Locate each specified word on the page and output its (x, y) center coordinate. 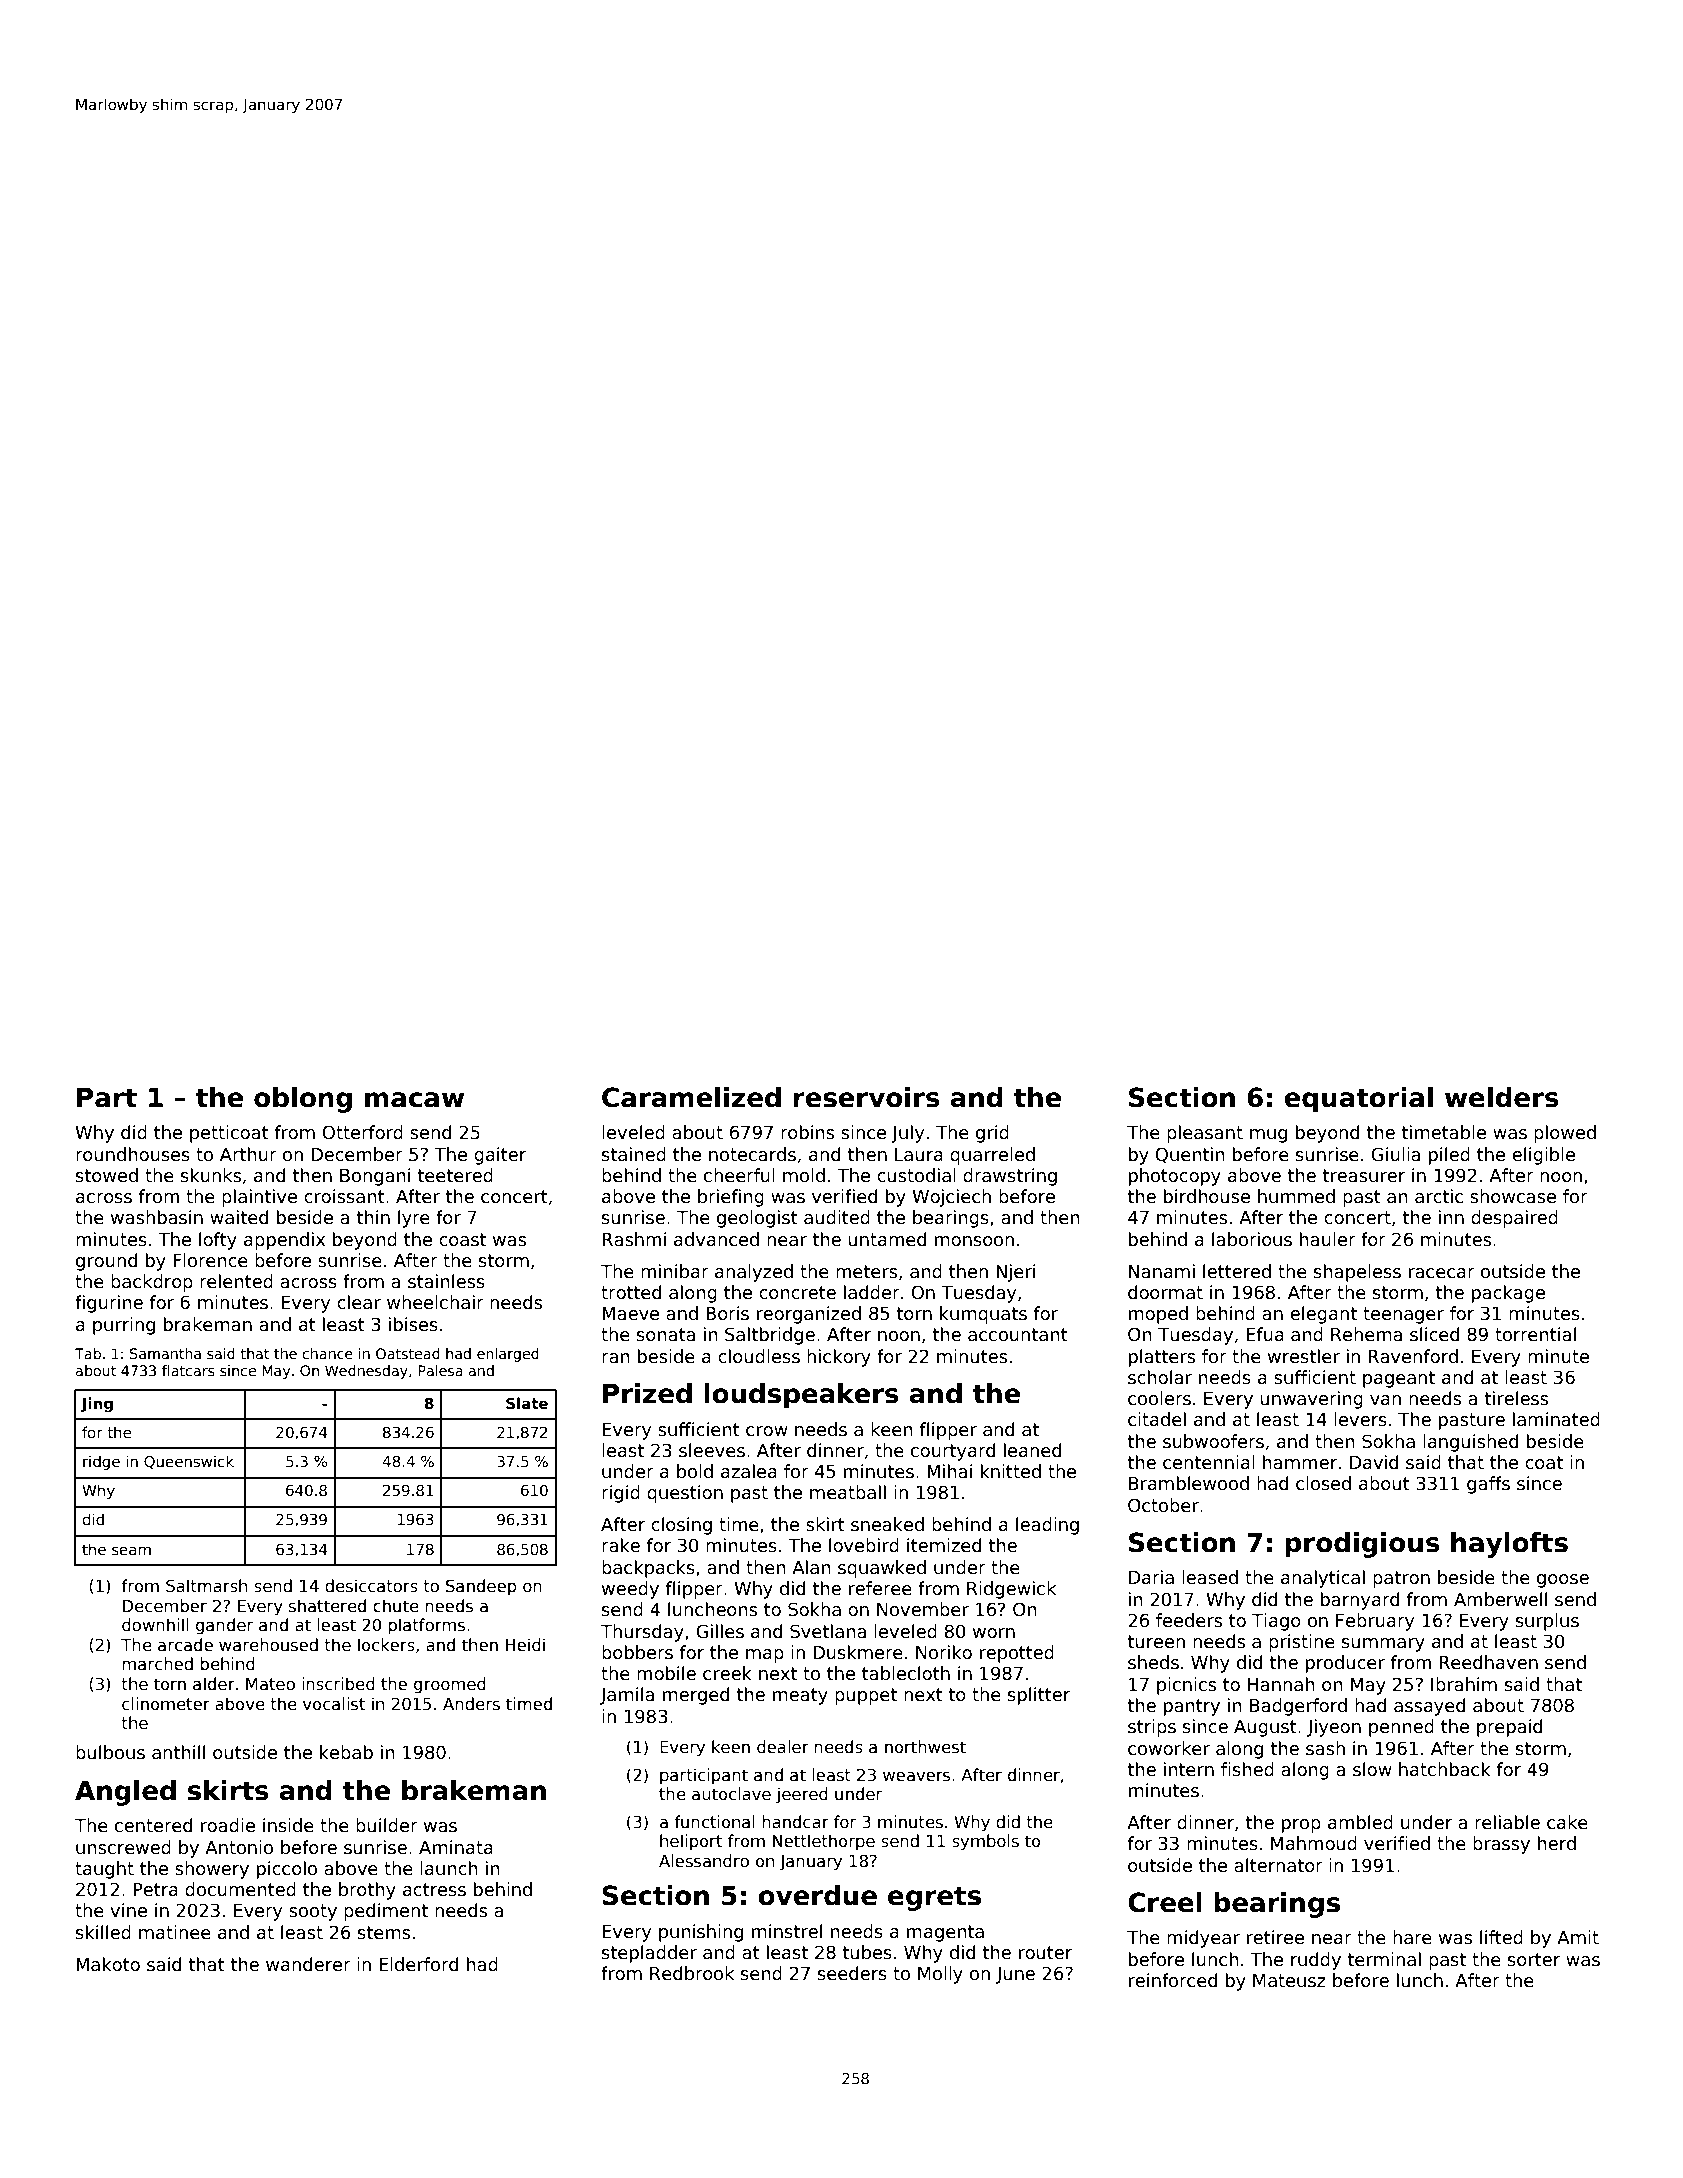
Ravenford (1413, 1356)
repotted (1017, 1654)
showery (212, 1870)
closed (1323, 1483)
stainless (446, 1281)
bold (695, 1471)
